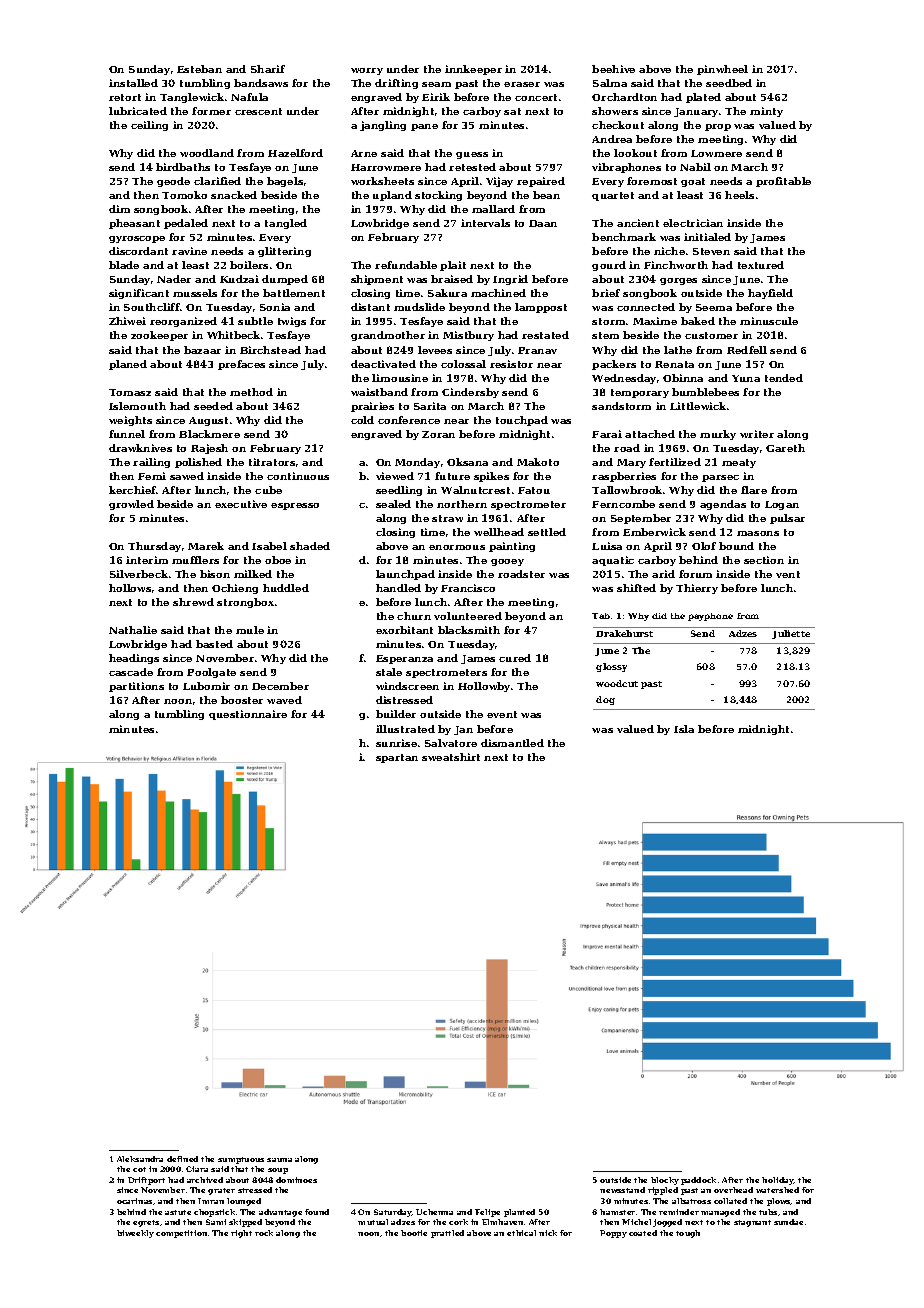  I want to click on pinwheel, so click(722, 70).
